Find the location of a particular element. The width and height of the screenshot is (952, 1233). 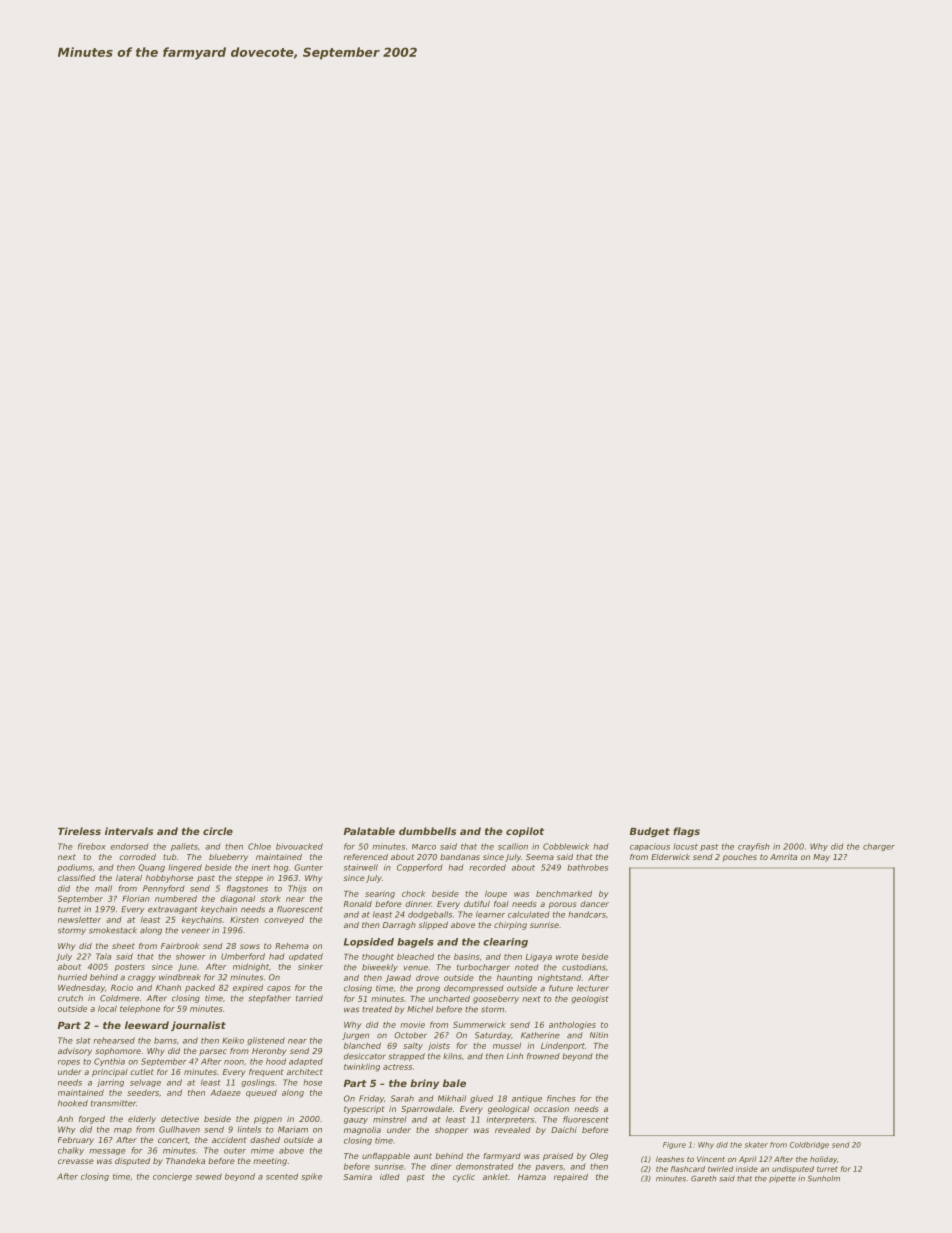

dancer is located at coordinates (594, 904).
